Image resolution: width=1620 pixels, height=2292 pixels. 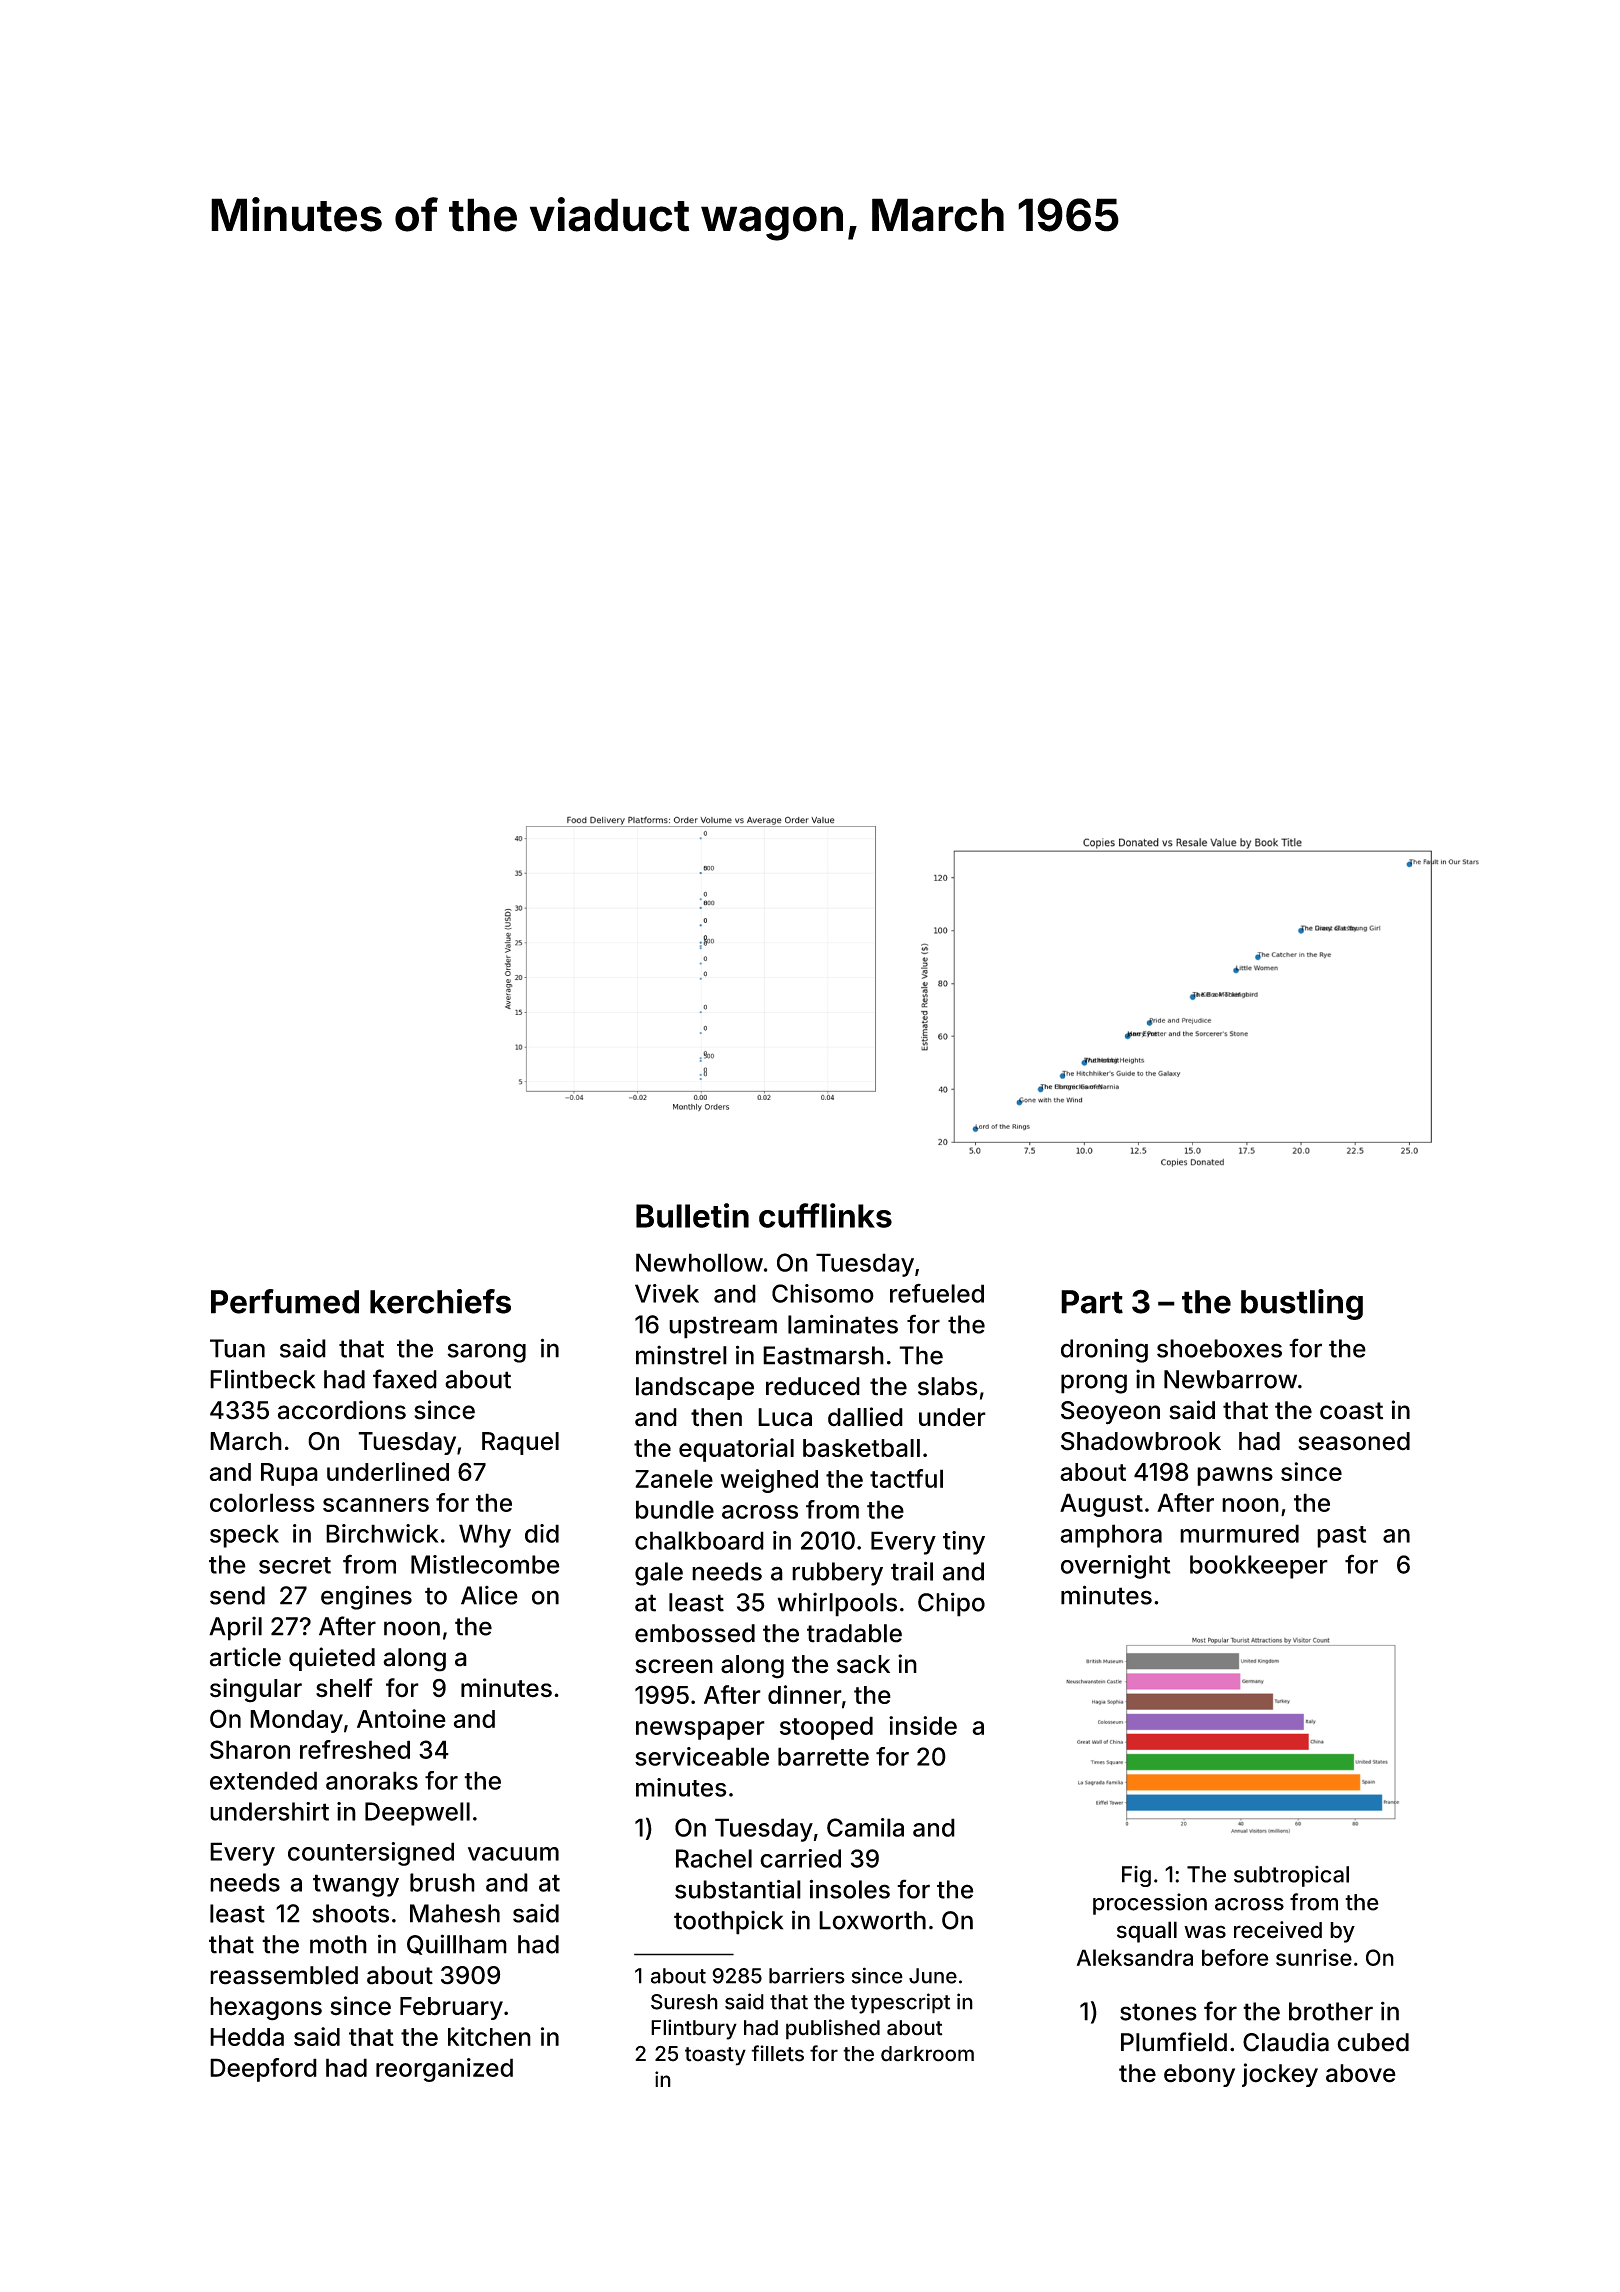 I want to click on seasoned, so click(x=1354, y=1441).
